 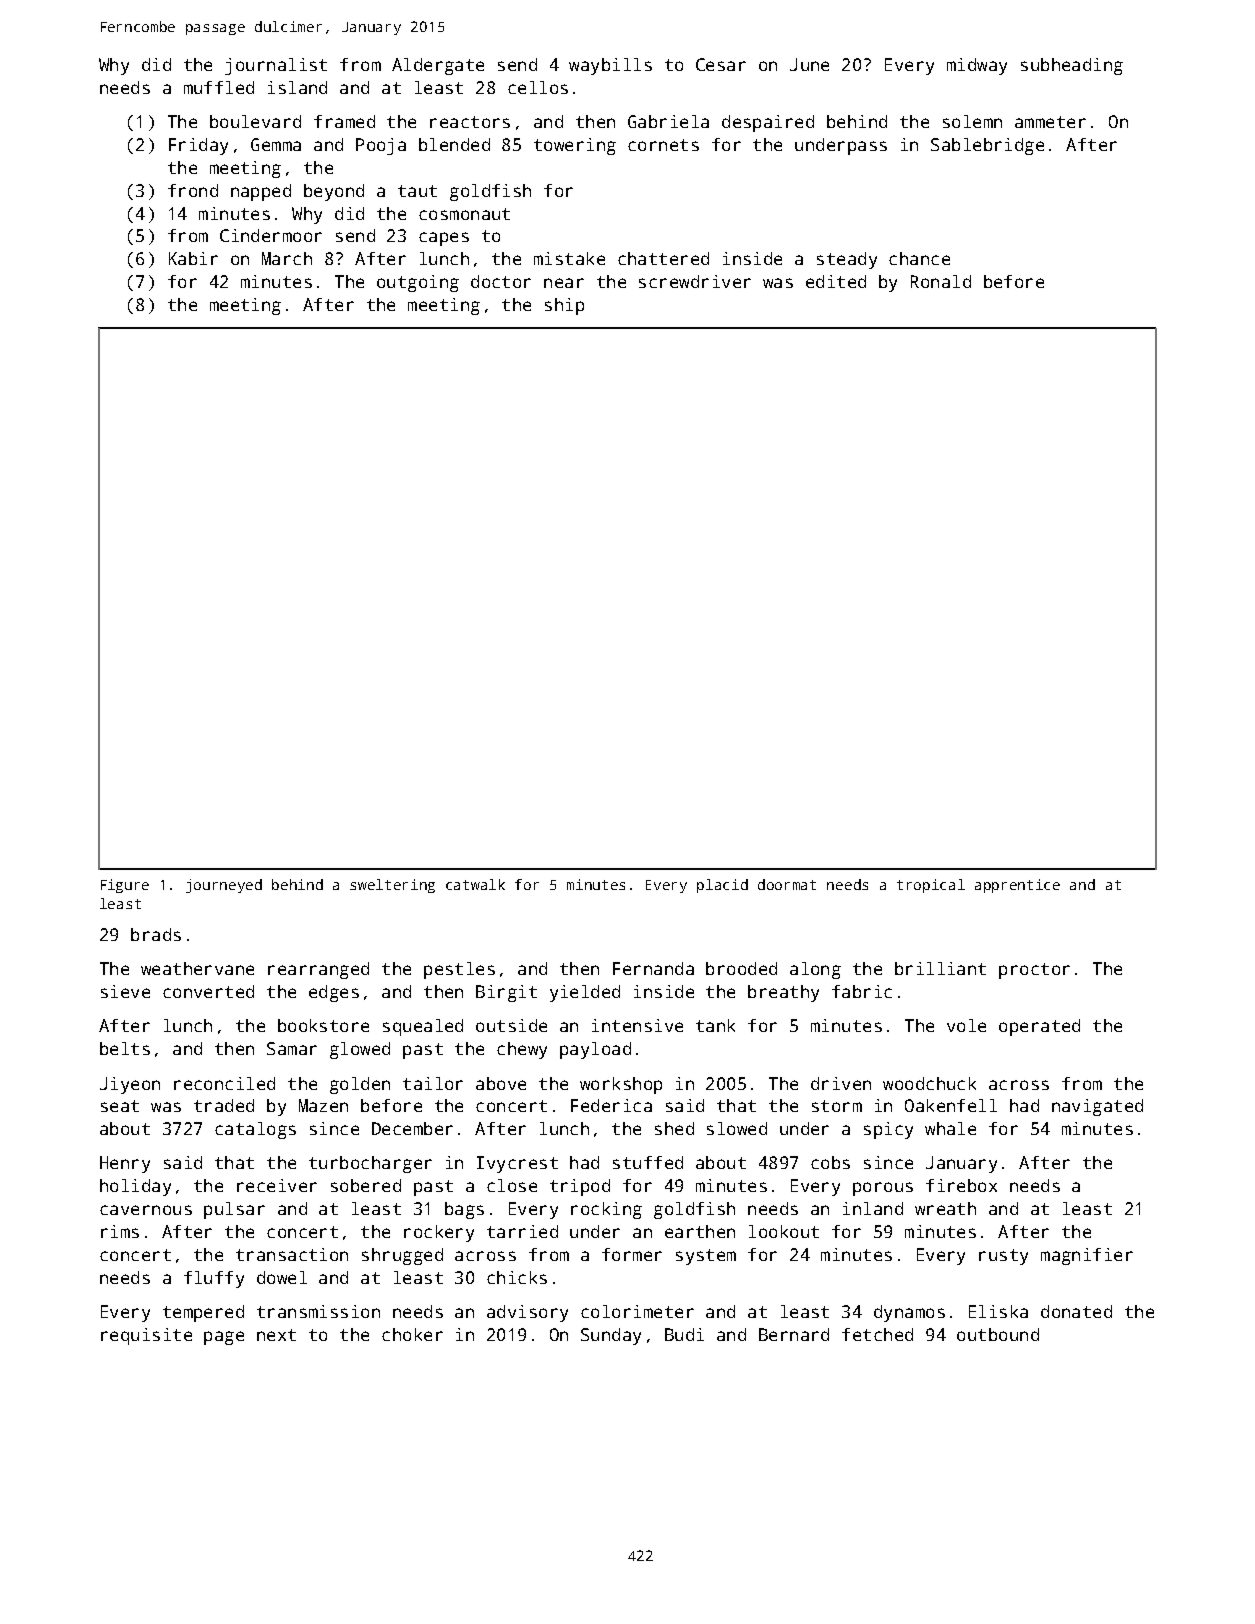 What do you see at coordinates (219, 87) in the screenshot?
I see `muffled` at bounding box center [219, 87].
